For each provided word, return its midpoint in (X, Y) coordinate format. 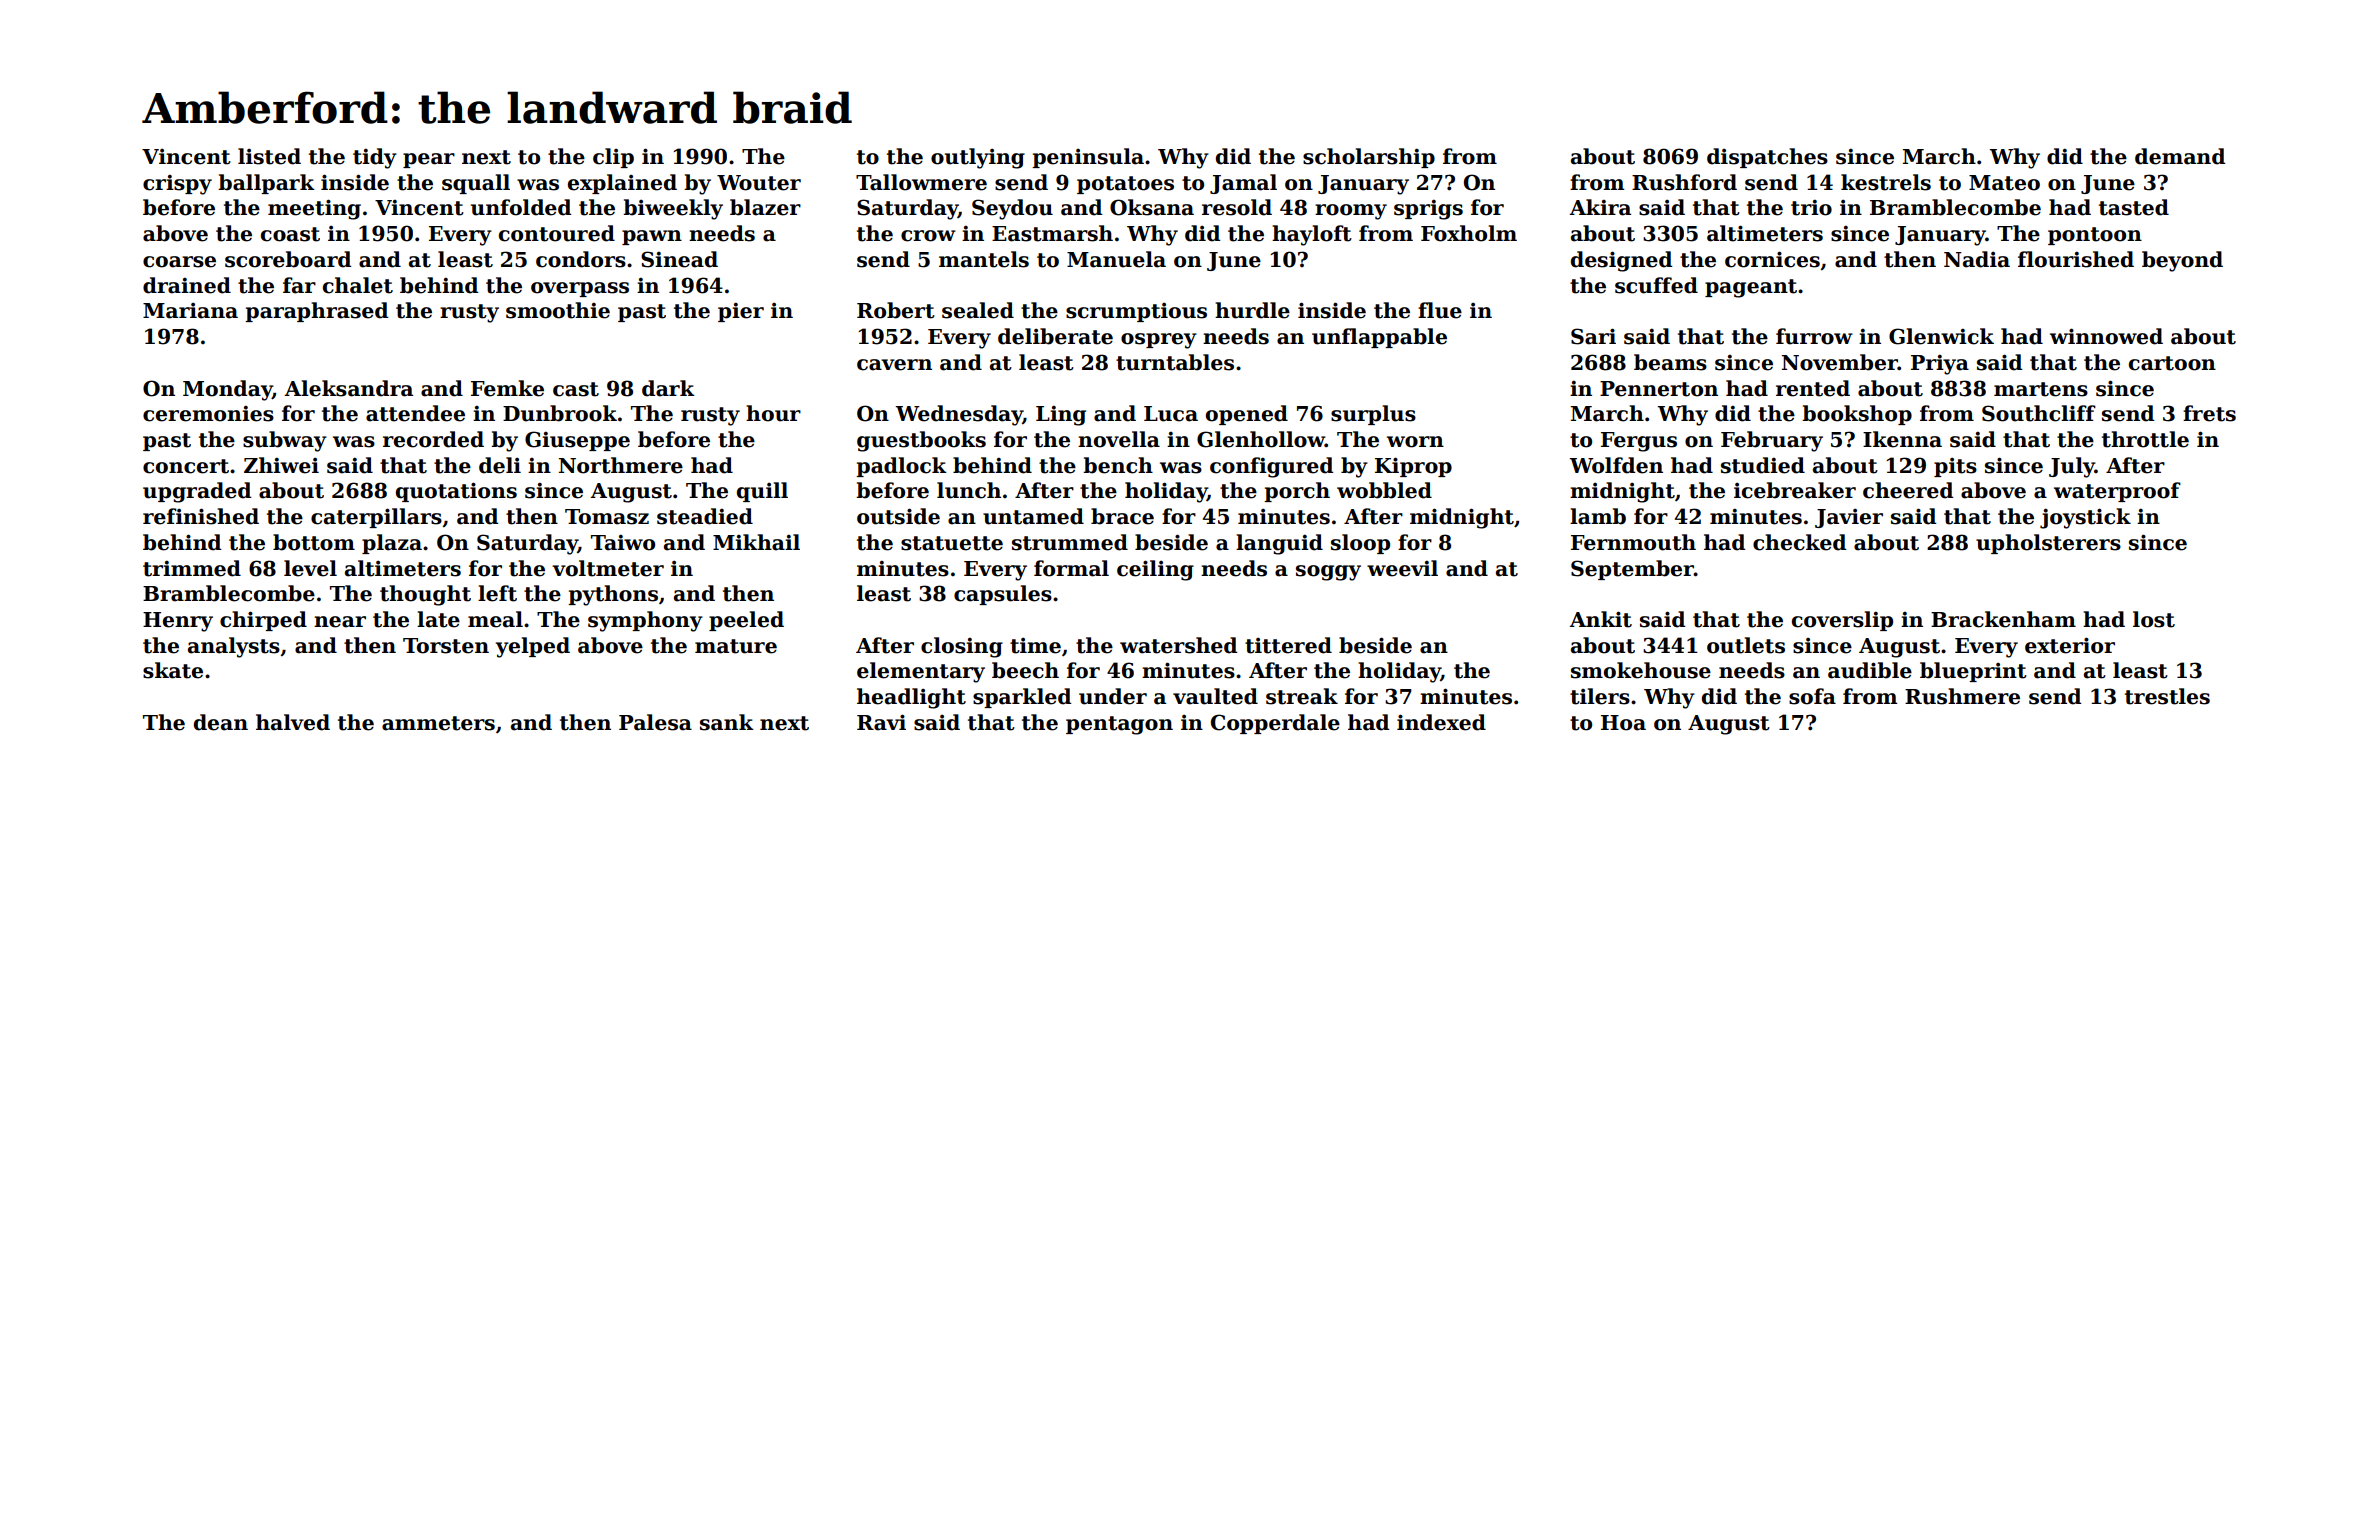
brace (1122, 516)
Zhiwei (281, 465)
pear (429, 160)
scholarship (1369, 158)
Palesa (655, 722)
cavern (894, 365)
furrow (1814, 336)
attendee (415, 413)
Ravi (881, 722)
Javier (1849, 518)
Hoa (1623, 723)
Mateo (2004, 183)
